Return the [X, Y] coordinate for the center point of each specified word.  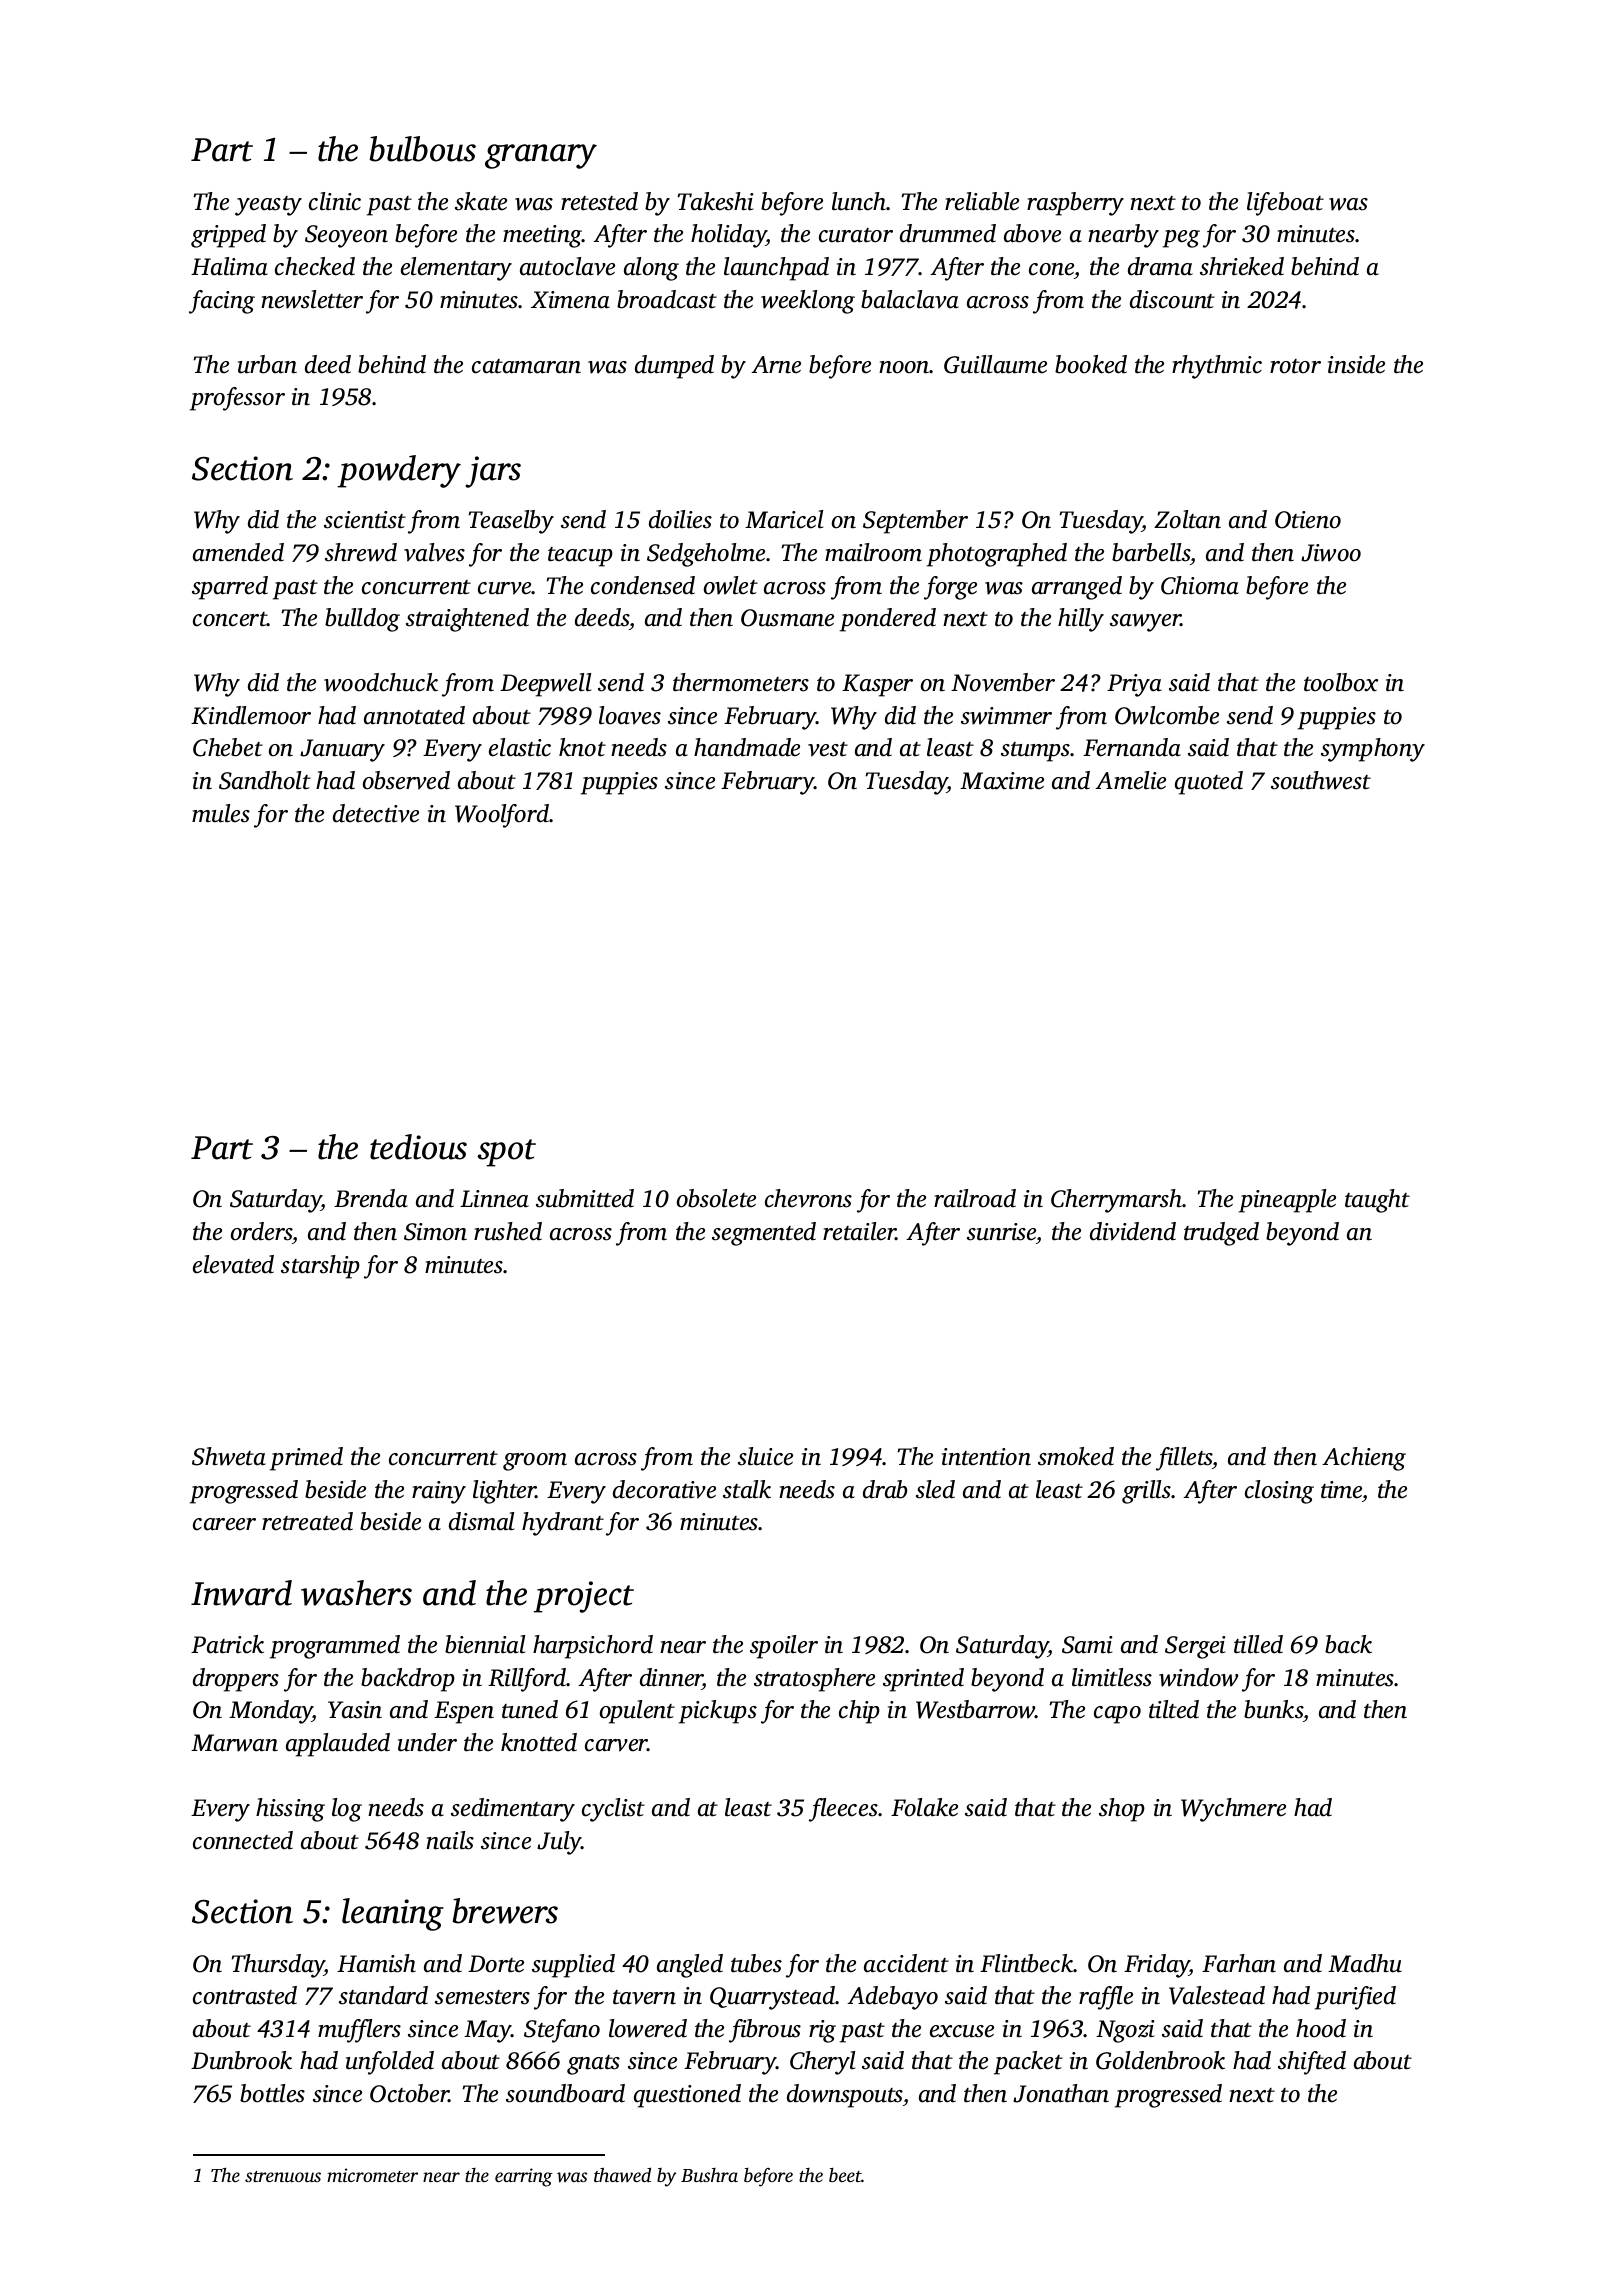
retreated [307, 1521]
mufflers [359, 2031]
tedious [418, 1147]
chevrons [808, 1198]
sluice [765, 1456]
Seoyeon [346, 236]
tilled [1258, 1644]
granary [541, 156]
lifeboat [1285, 204]
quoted [1209, 783]
